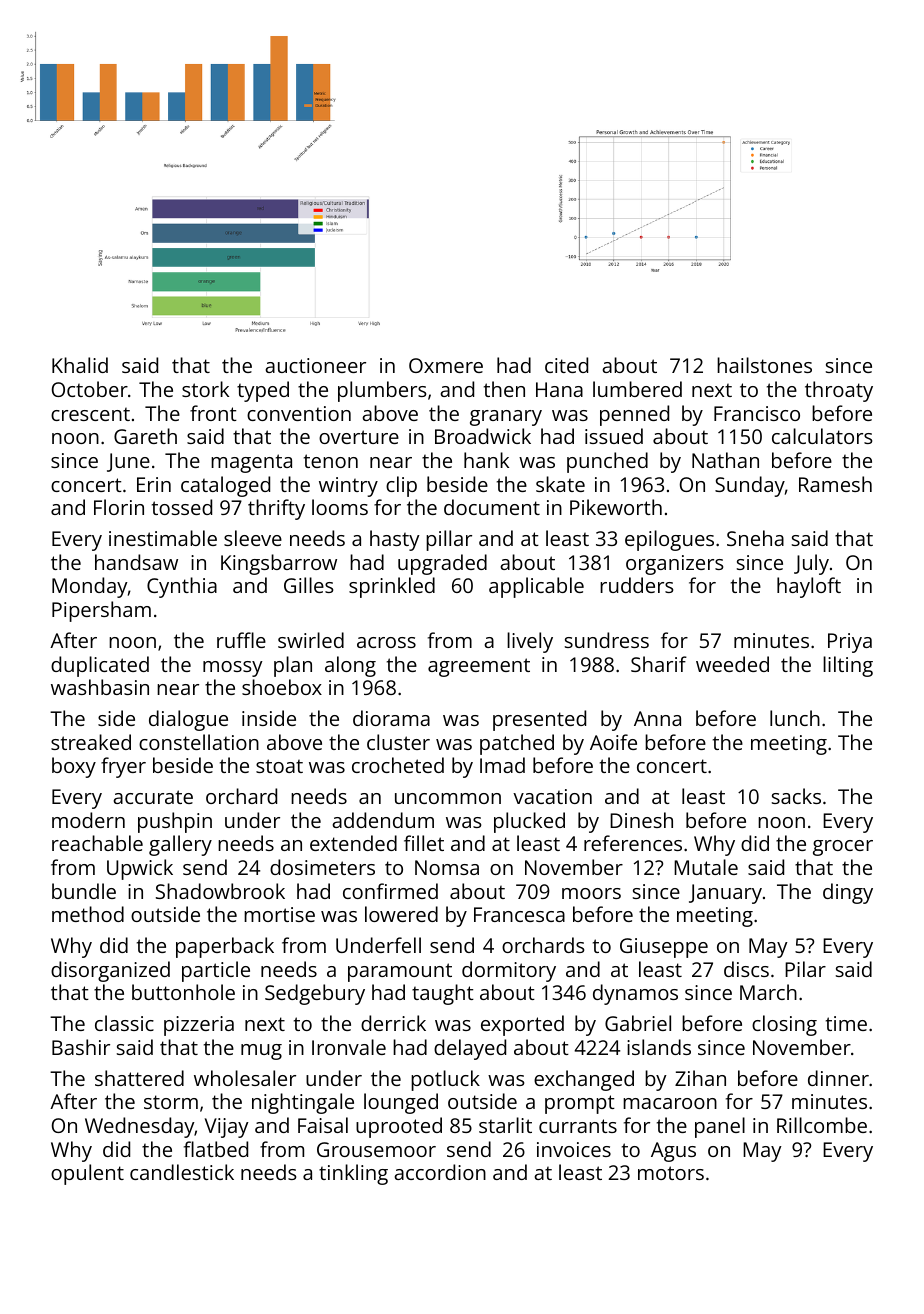  I want to click on boxy, so click(74, 767).
